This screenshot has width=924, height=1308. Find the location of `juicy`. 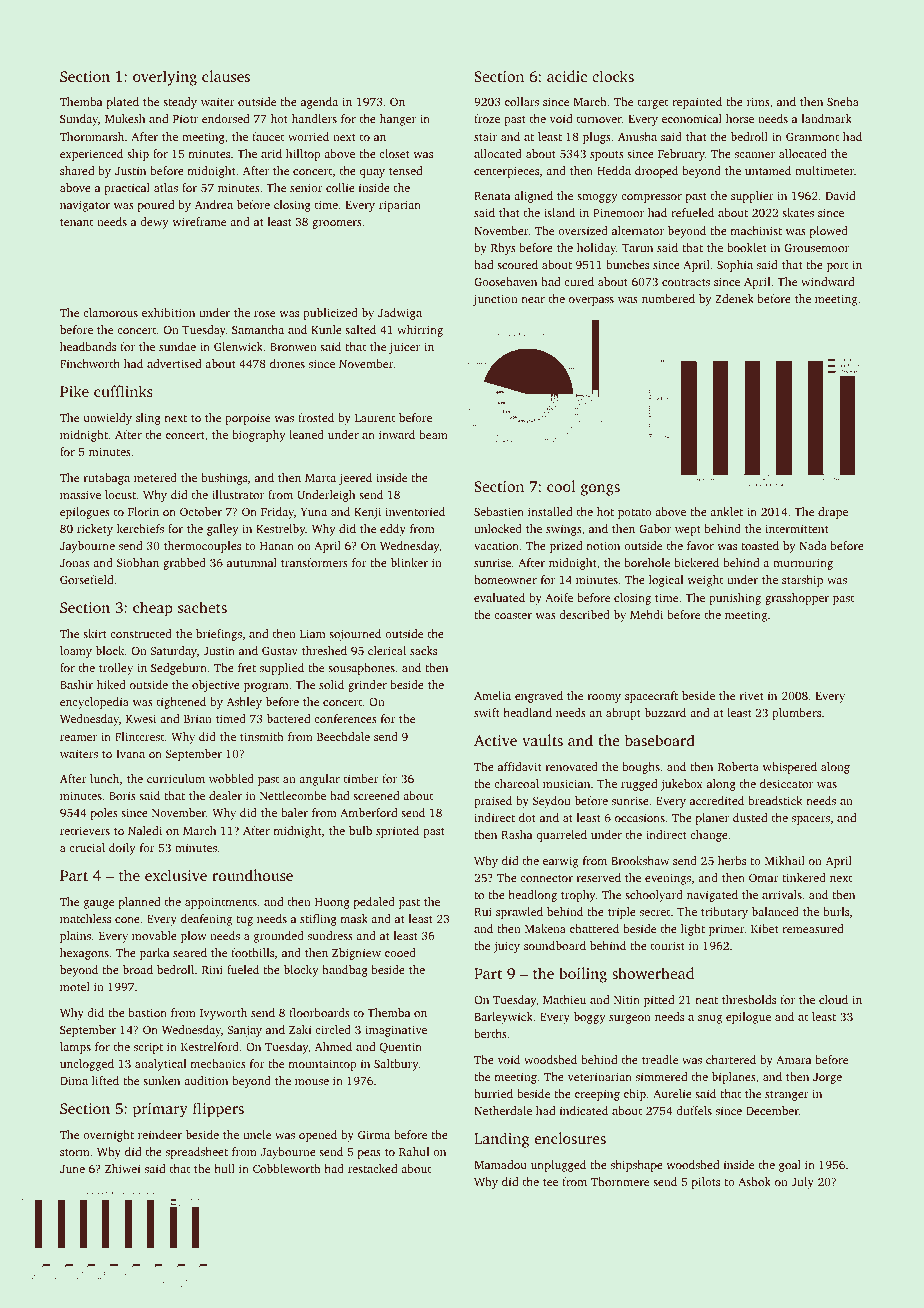

juicy is located at coordinates (506, 947).
